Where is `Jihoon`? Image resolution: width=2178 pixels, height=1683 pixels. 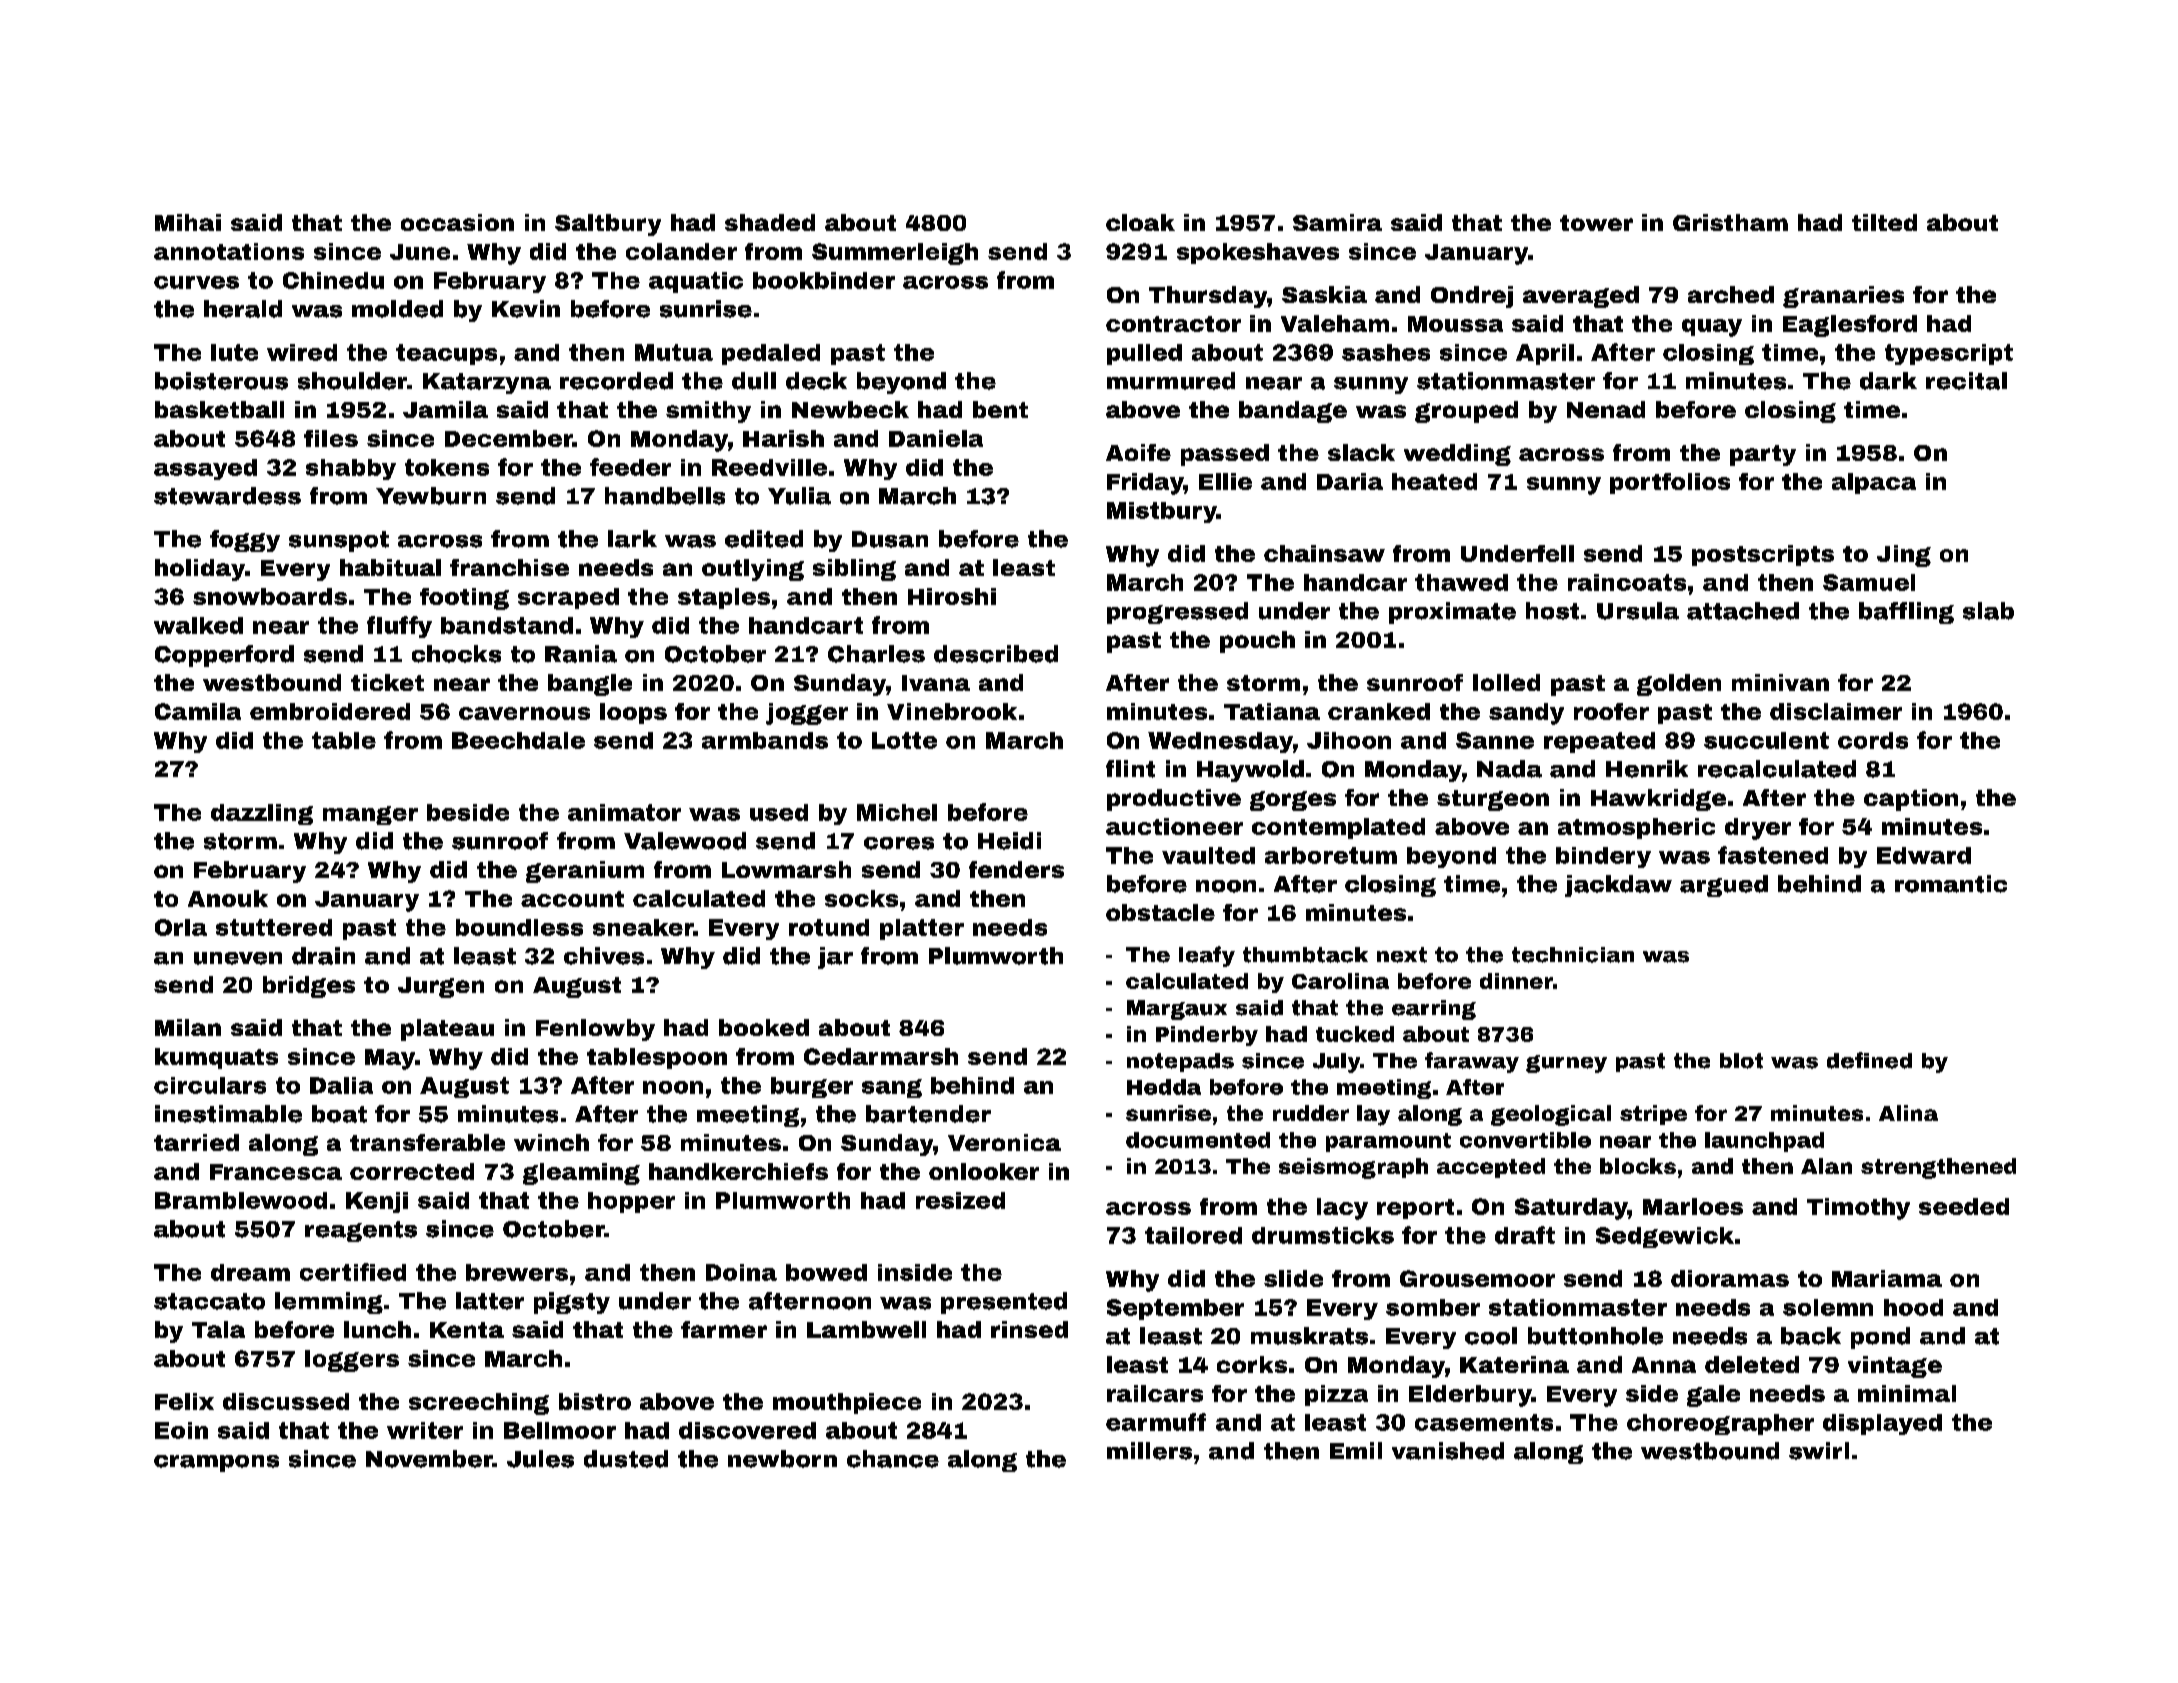 Jihoon is located at coordinates (1349, 740).
